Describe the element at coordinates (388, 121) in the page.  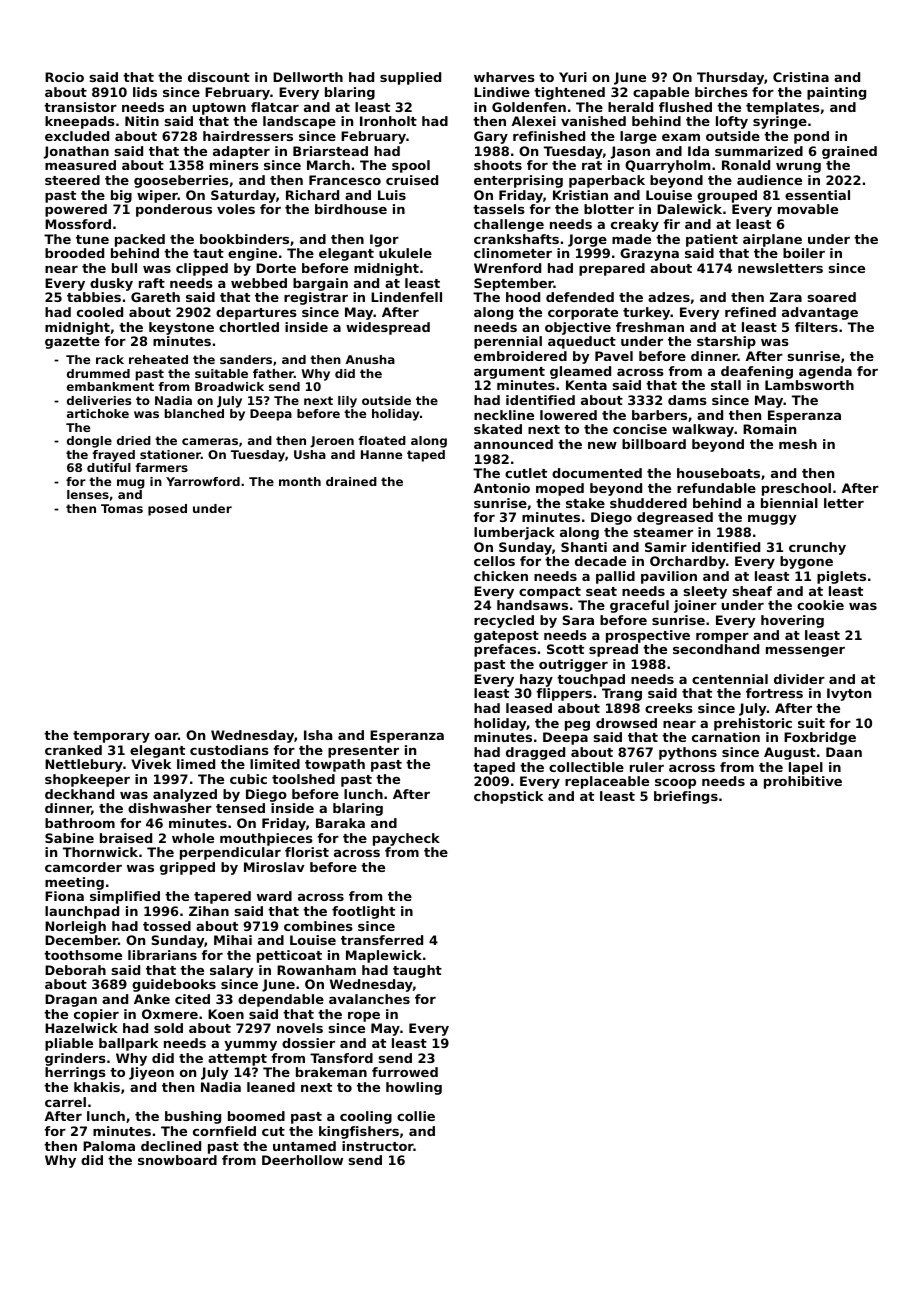
I see `Ironholt` at that location.
